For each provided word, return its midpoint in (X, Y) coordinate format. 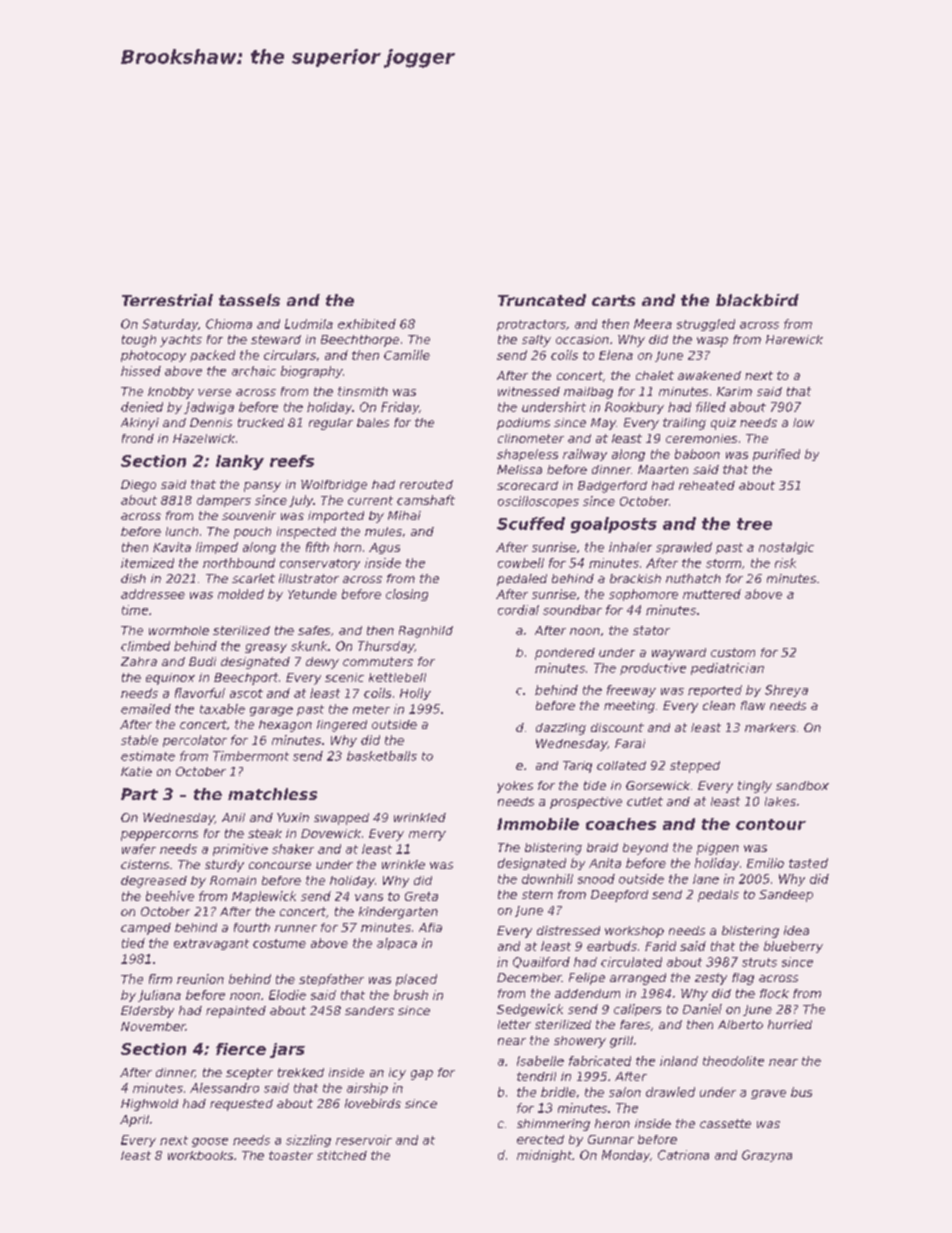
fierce (241, 1049)
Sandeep (786, 896)
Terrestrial (167, 300)
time (135, 610)
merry (427, 836)
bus (801, 1092)
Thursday (386, 647)
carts (613, 300)
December (529, 977)
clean (719, 705)
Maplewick (264, 897)
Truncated (542, 300)
